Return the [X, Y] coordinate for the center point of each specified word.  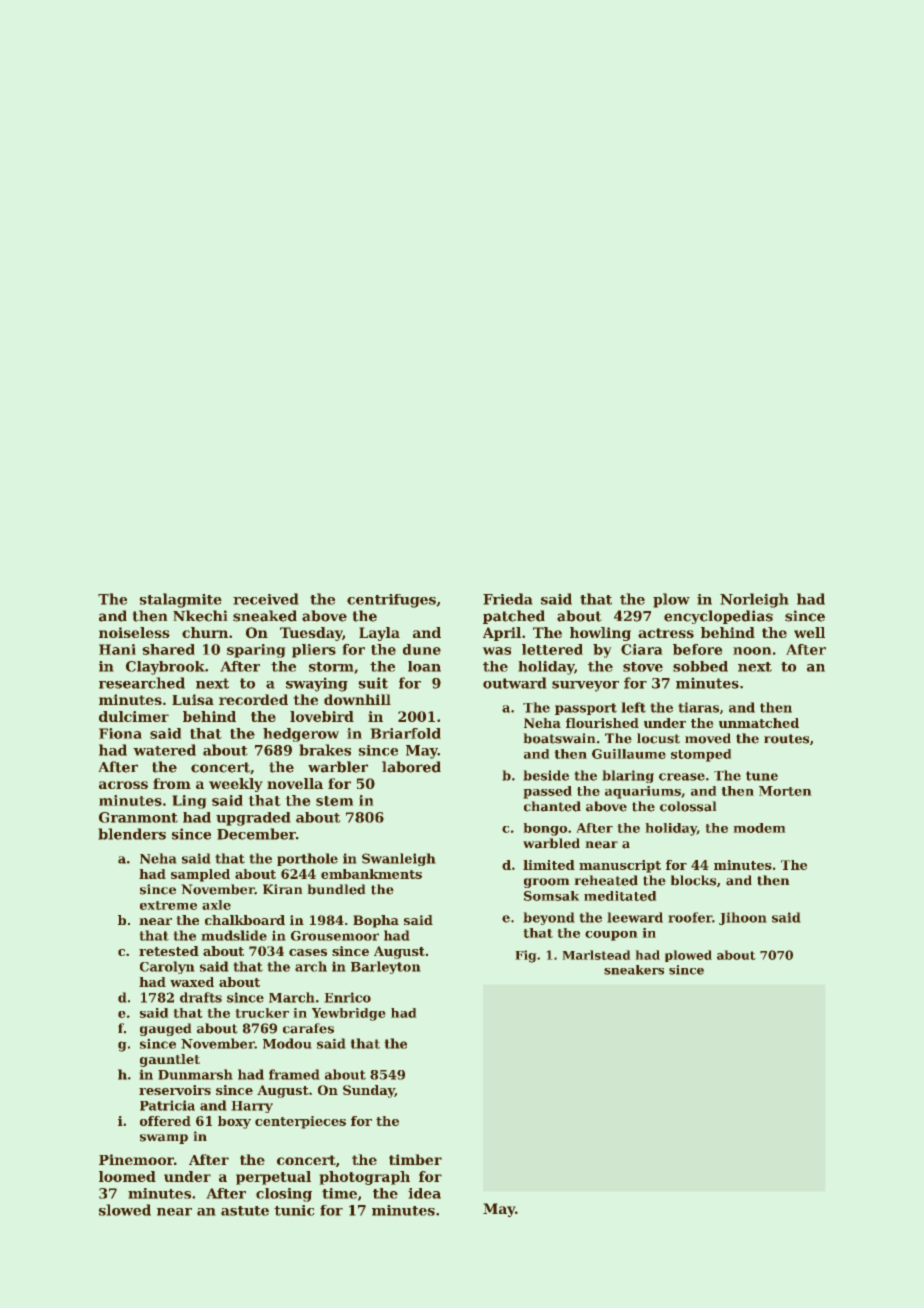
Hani [117, 649]
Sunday [369, 1091]
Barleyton [385, 967]
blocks [693, 880]
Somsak [551, 896]
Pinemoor [136, 1159]
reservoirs [175, 1090]
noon [752, 651]
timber [415, 1159]
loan [424, 666]
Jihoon [742, 918]
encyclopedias [718, 617]
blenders [132, 834]
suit [373, 683]
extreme [168, 905]
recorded [253, 699]
